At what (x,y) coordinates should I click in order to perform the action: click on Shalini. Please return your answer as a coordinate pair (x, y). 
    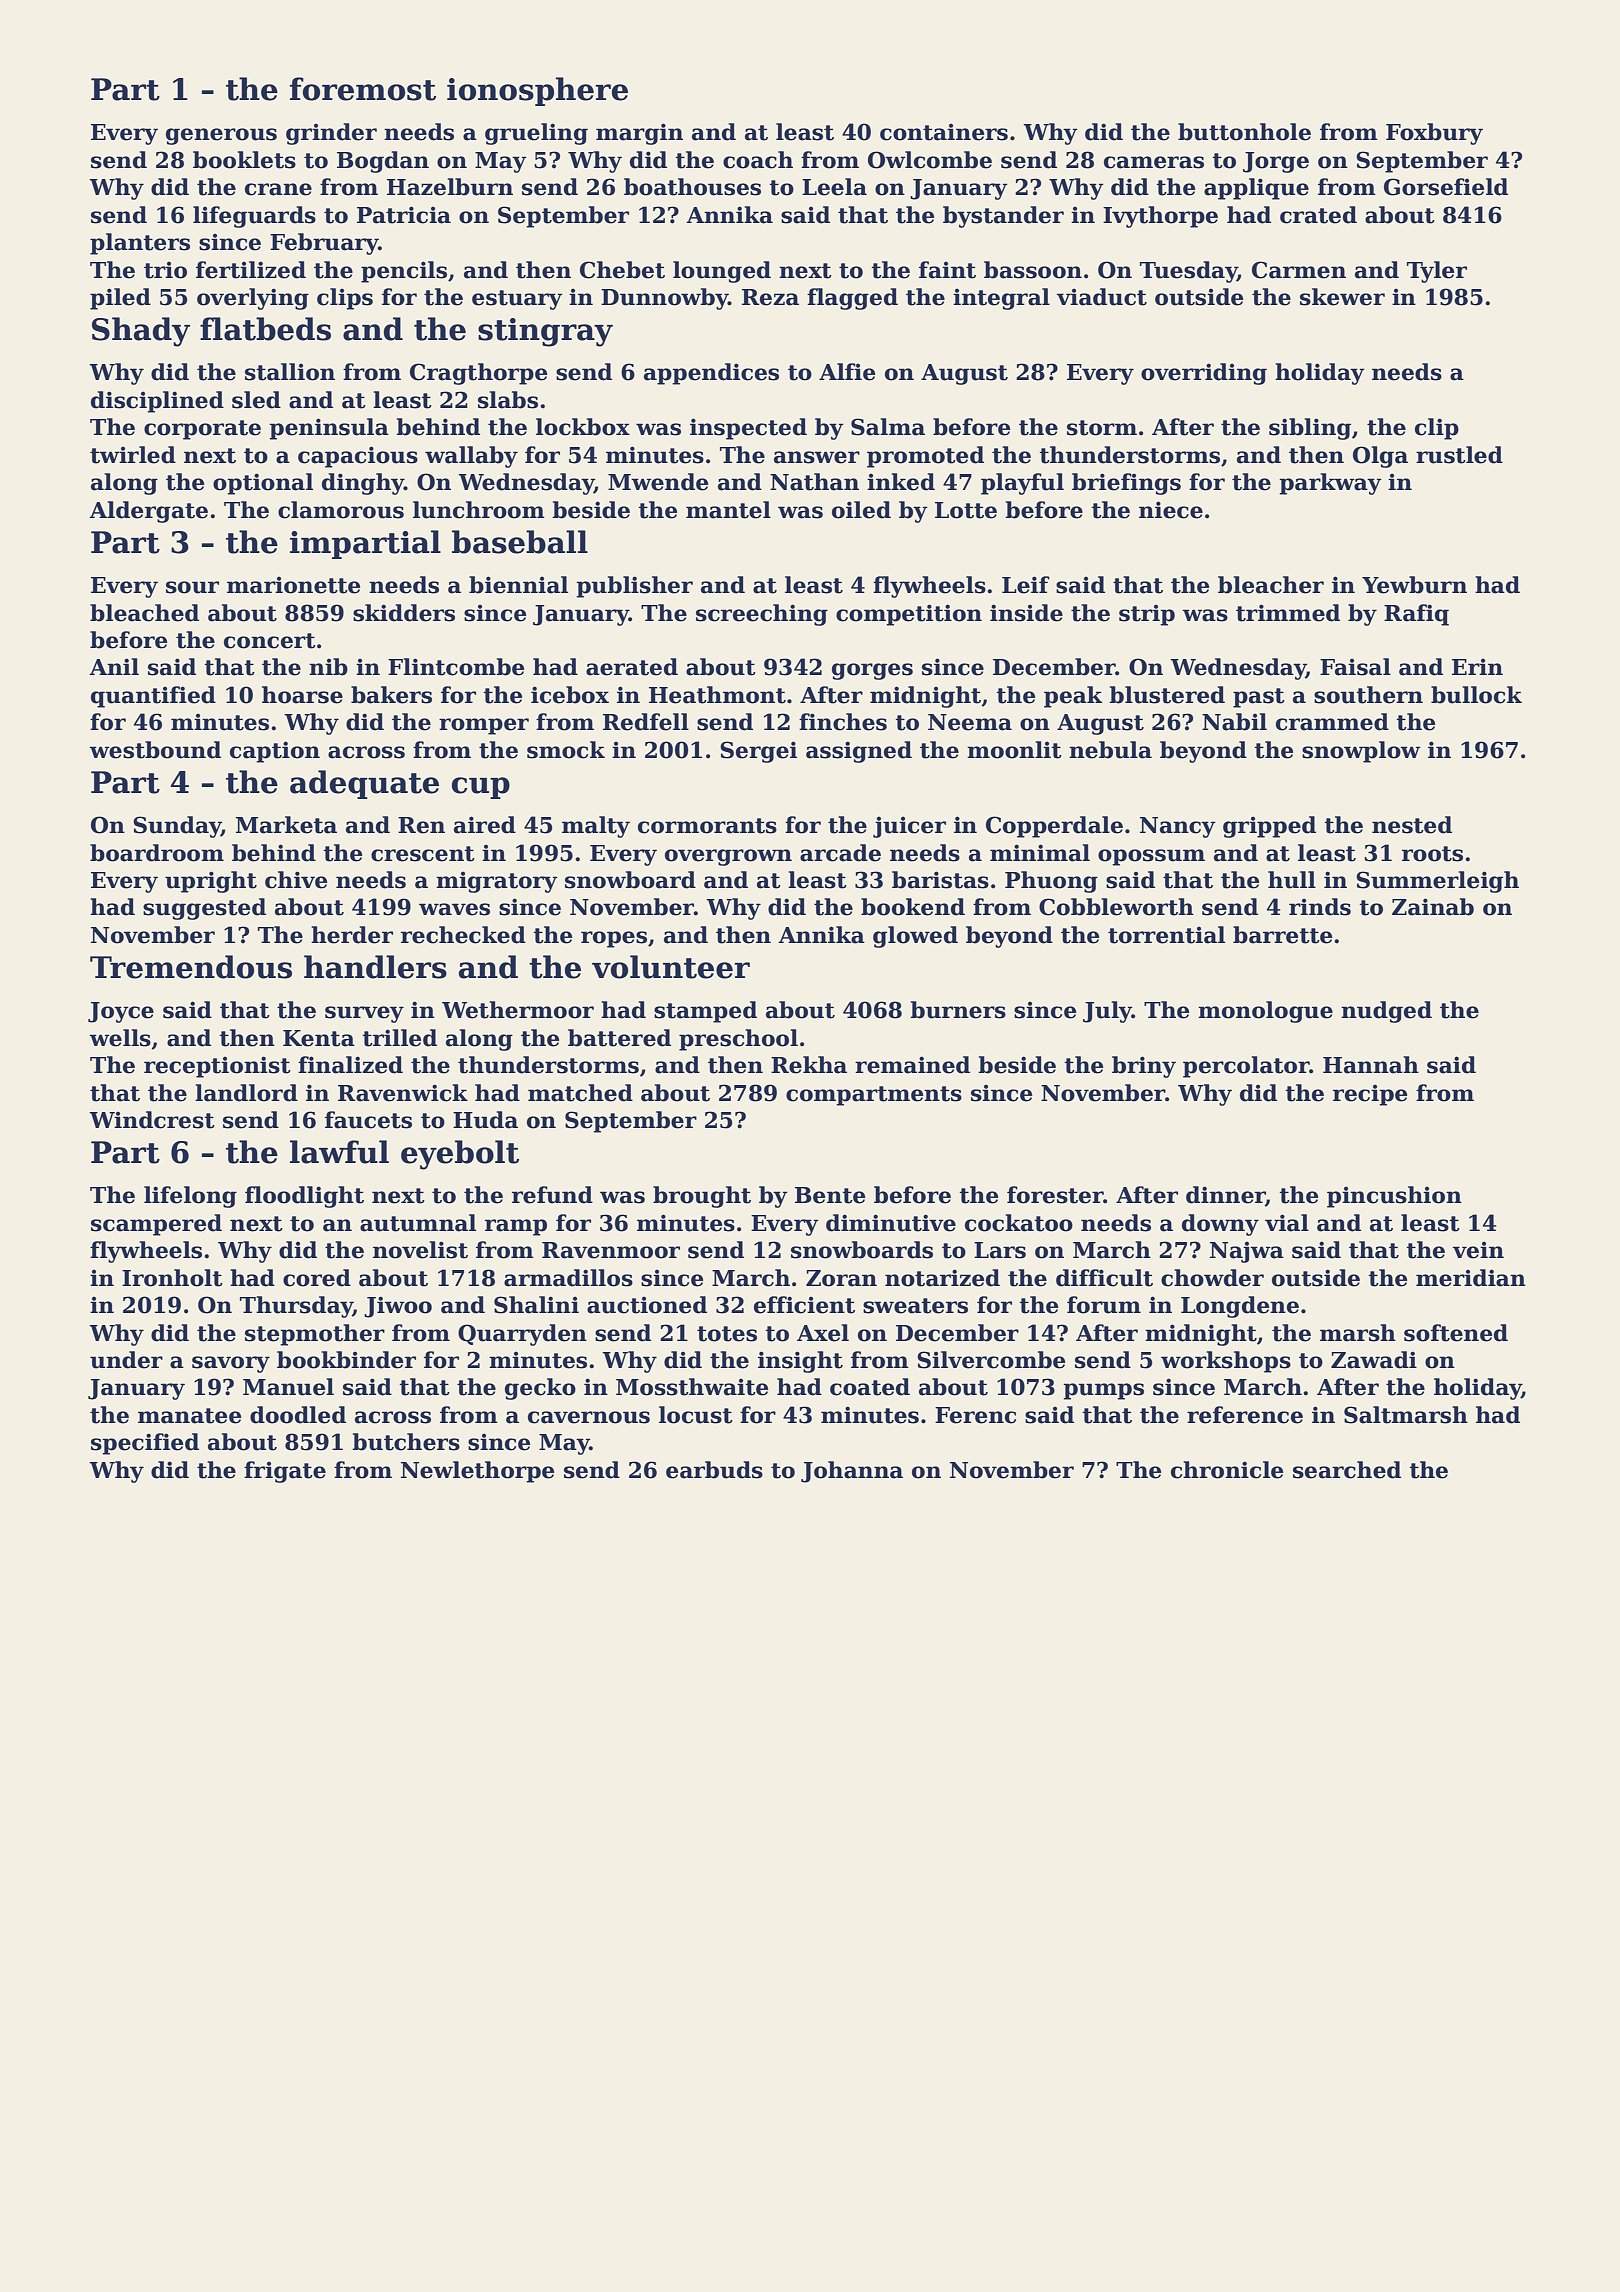
    Looking at the image, I should click on (536, 1305).
